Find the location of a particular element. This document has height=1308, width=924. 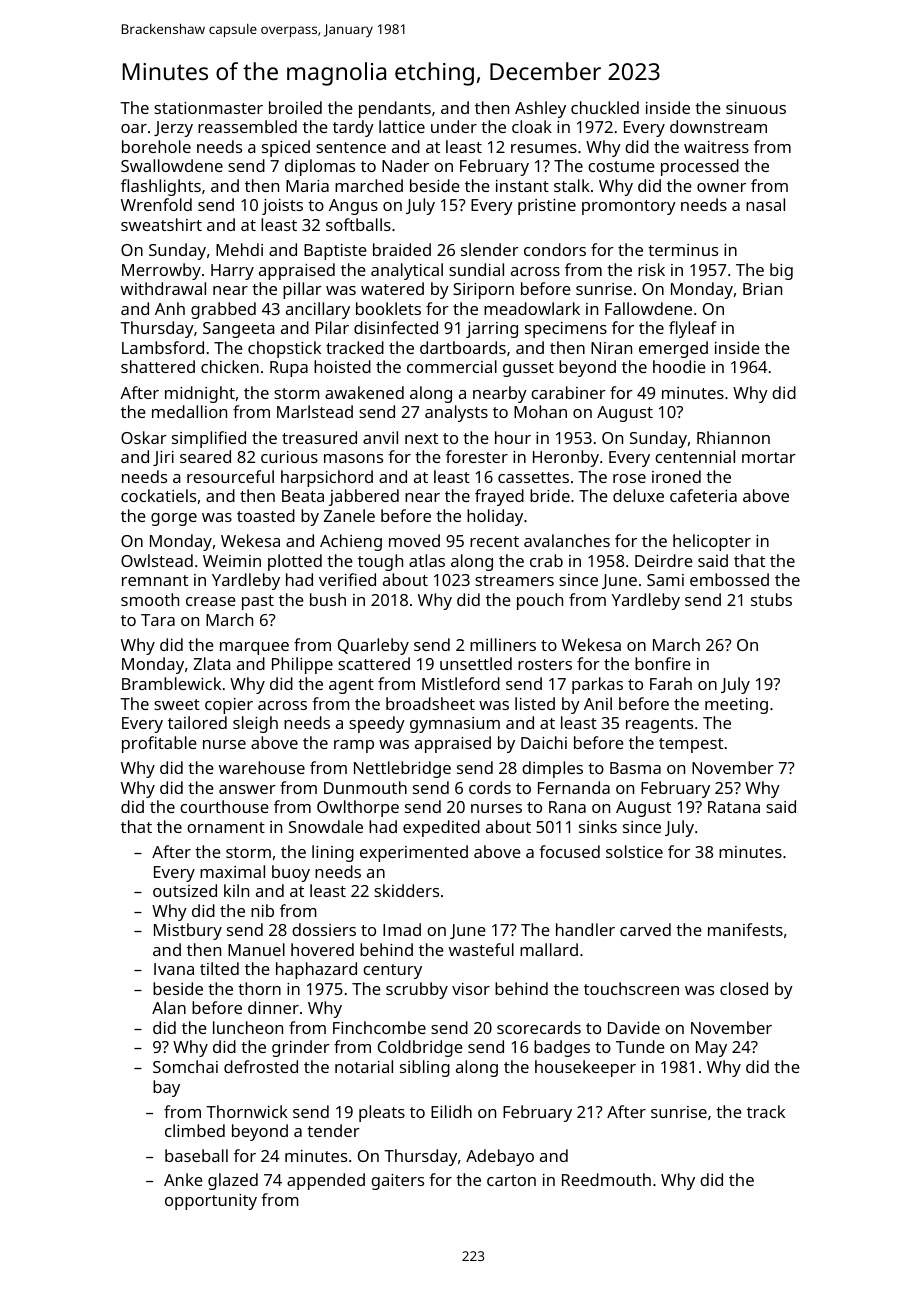

Ashley is located at coordinates (540, 109).
